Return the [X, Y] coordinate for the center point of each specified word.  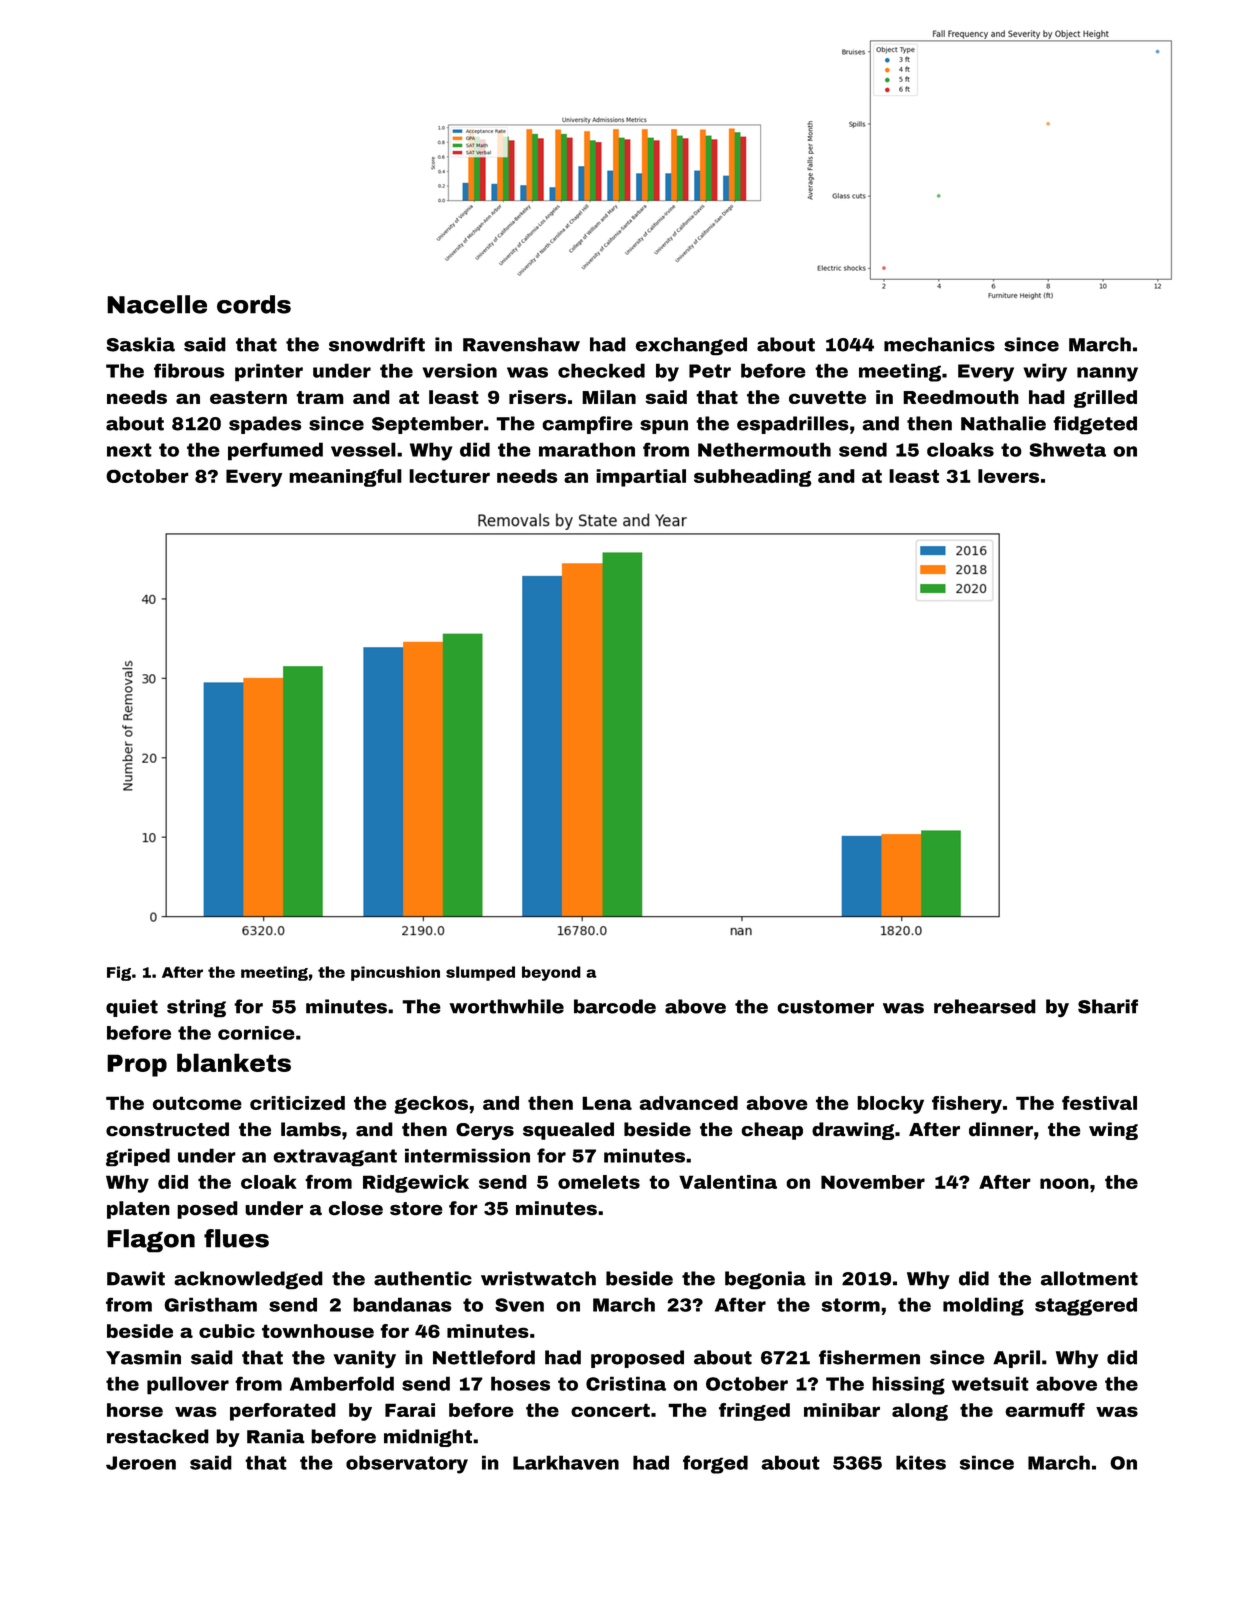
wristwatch [538, 1278]
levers [1008, 476]
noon [1064, 1183]
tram [320, 397]
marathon [587, 449]
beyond [551, 973]
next [129, 450]
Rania [276, 1436]
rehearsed [985, 1006]
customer [825, 1007]
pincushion [395, 973]
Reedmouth [961, 397]
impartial [641, 478]
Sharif [1108, 1006]
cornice [256, 1033]
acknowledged [248, 1280]
